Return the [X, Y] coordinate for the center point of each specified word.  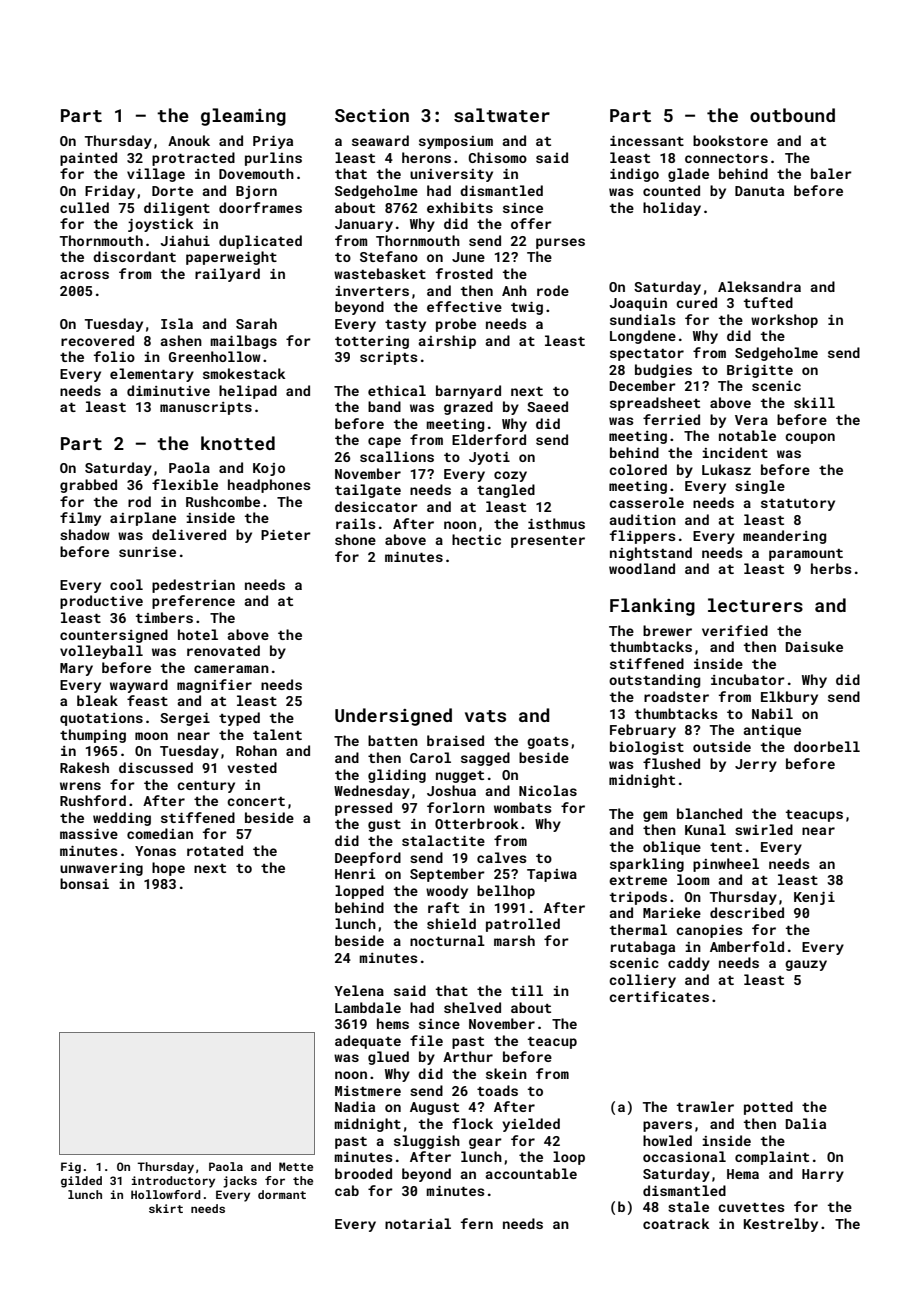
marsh [514, 940]
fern [477, 1223]
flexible [185, 484]
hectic [476, 539]
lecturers [755, 605]
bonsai [84, 883]
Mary [76, 669]
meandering [784, 537]
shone [355, 539]
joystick [160, 225]
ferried [671, 419]
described [747, 912]
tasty [405, 326]
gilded [81, 1182]
